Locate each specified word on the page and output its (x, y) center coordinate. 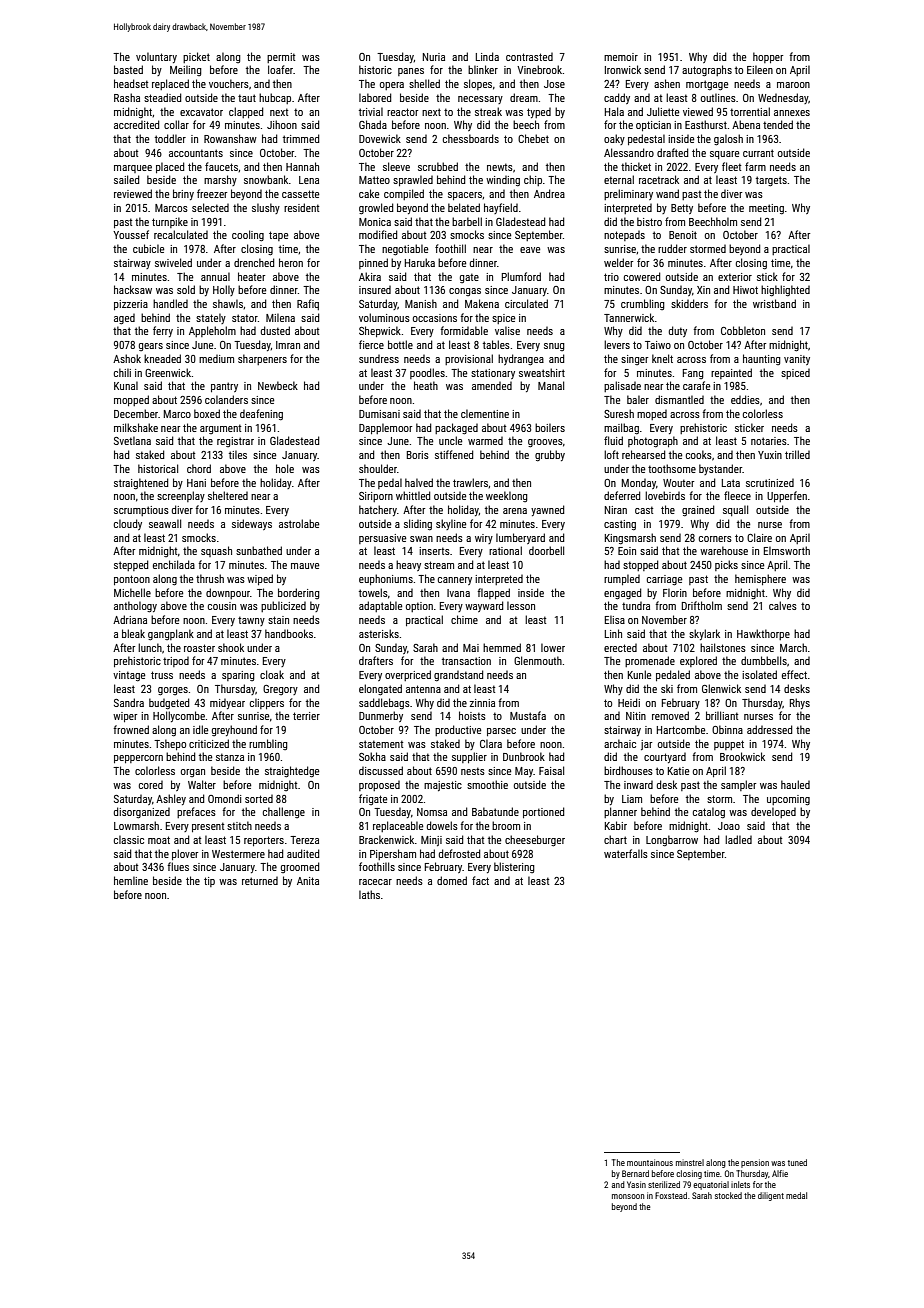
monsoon (628, 1196)
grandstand (458, 676)
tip (209, 882)
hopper (768, 57)
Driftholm (702, 605)
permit (281, 58)
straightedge (292, 772)
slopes (478, 84)
